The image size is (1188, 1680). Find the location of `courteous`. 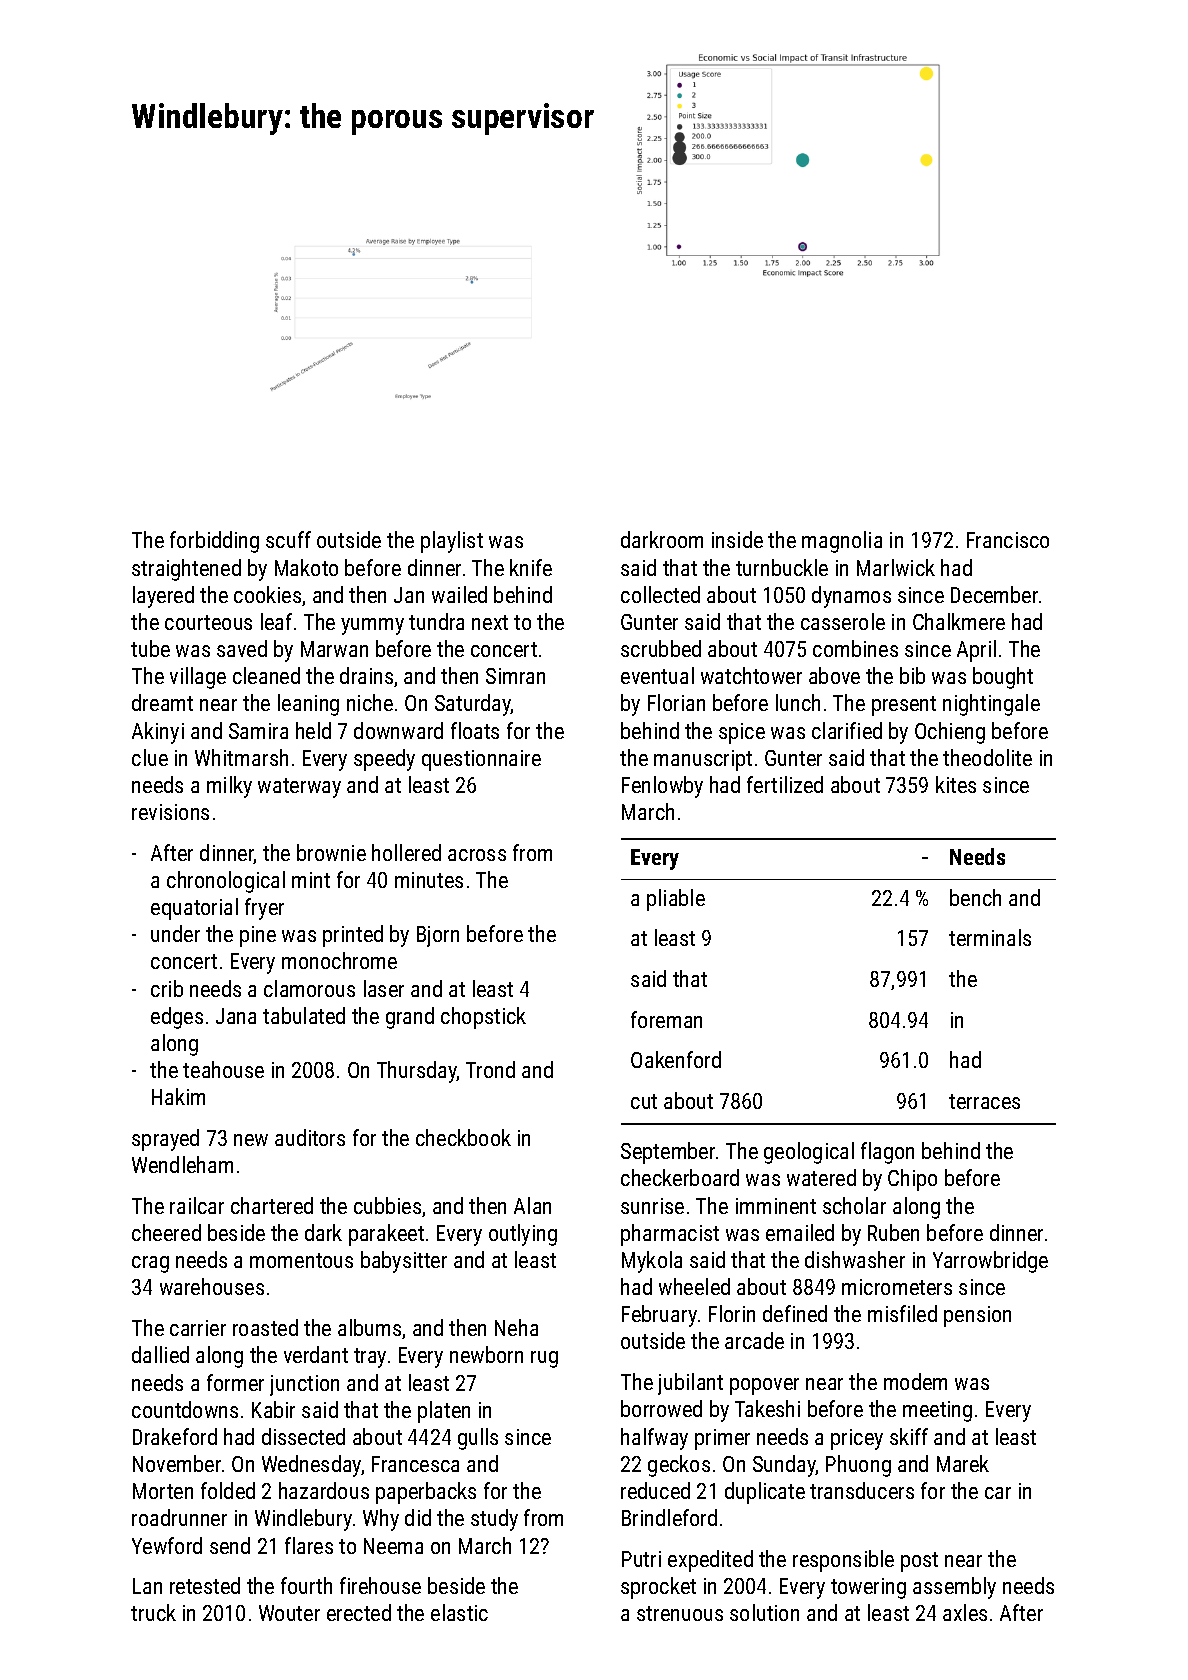

courteous is located at coordinates (208, 622).
